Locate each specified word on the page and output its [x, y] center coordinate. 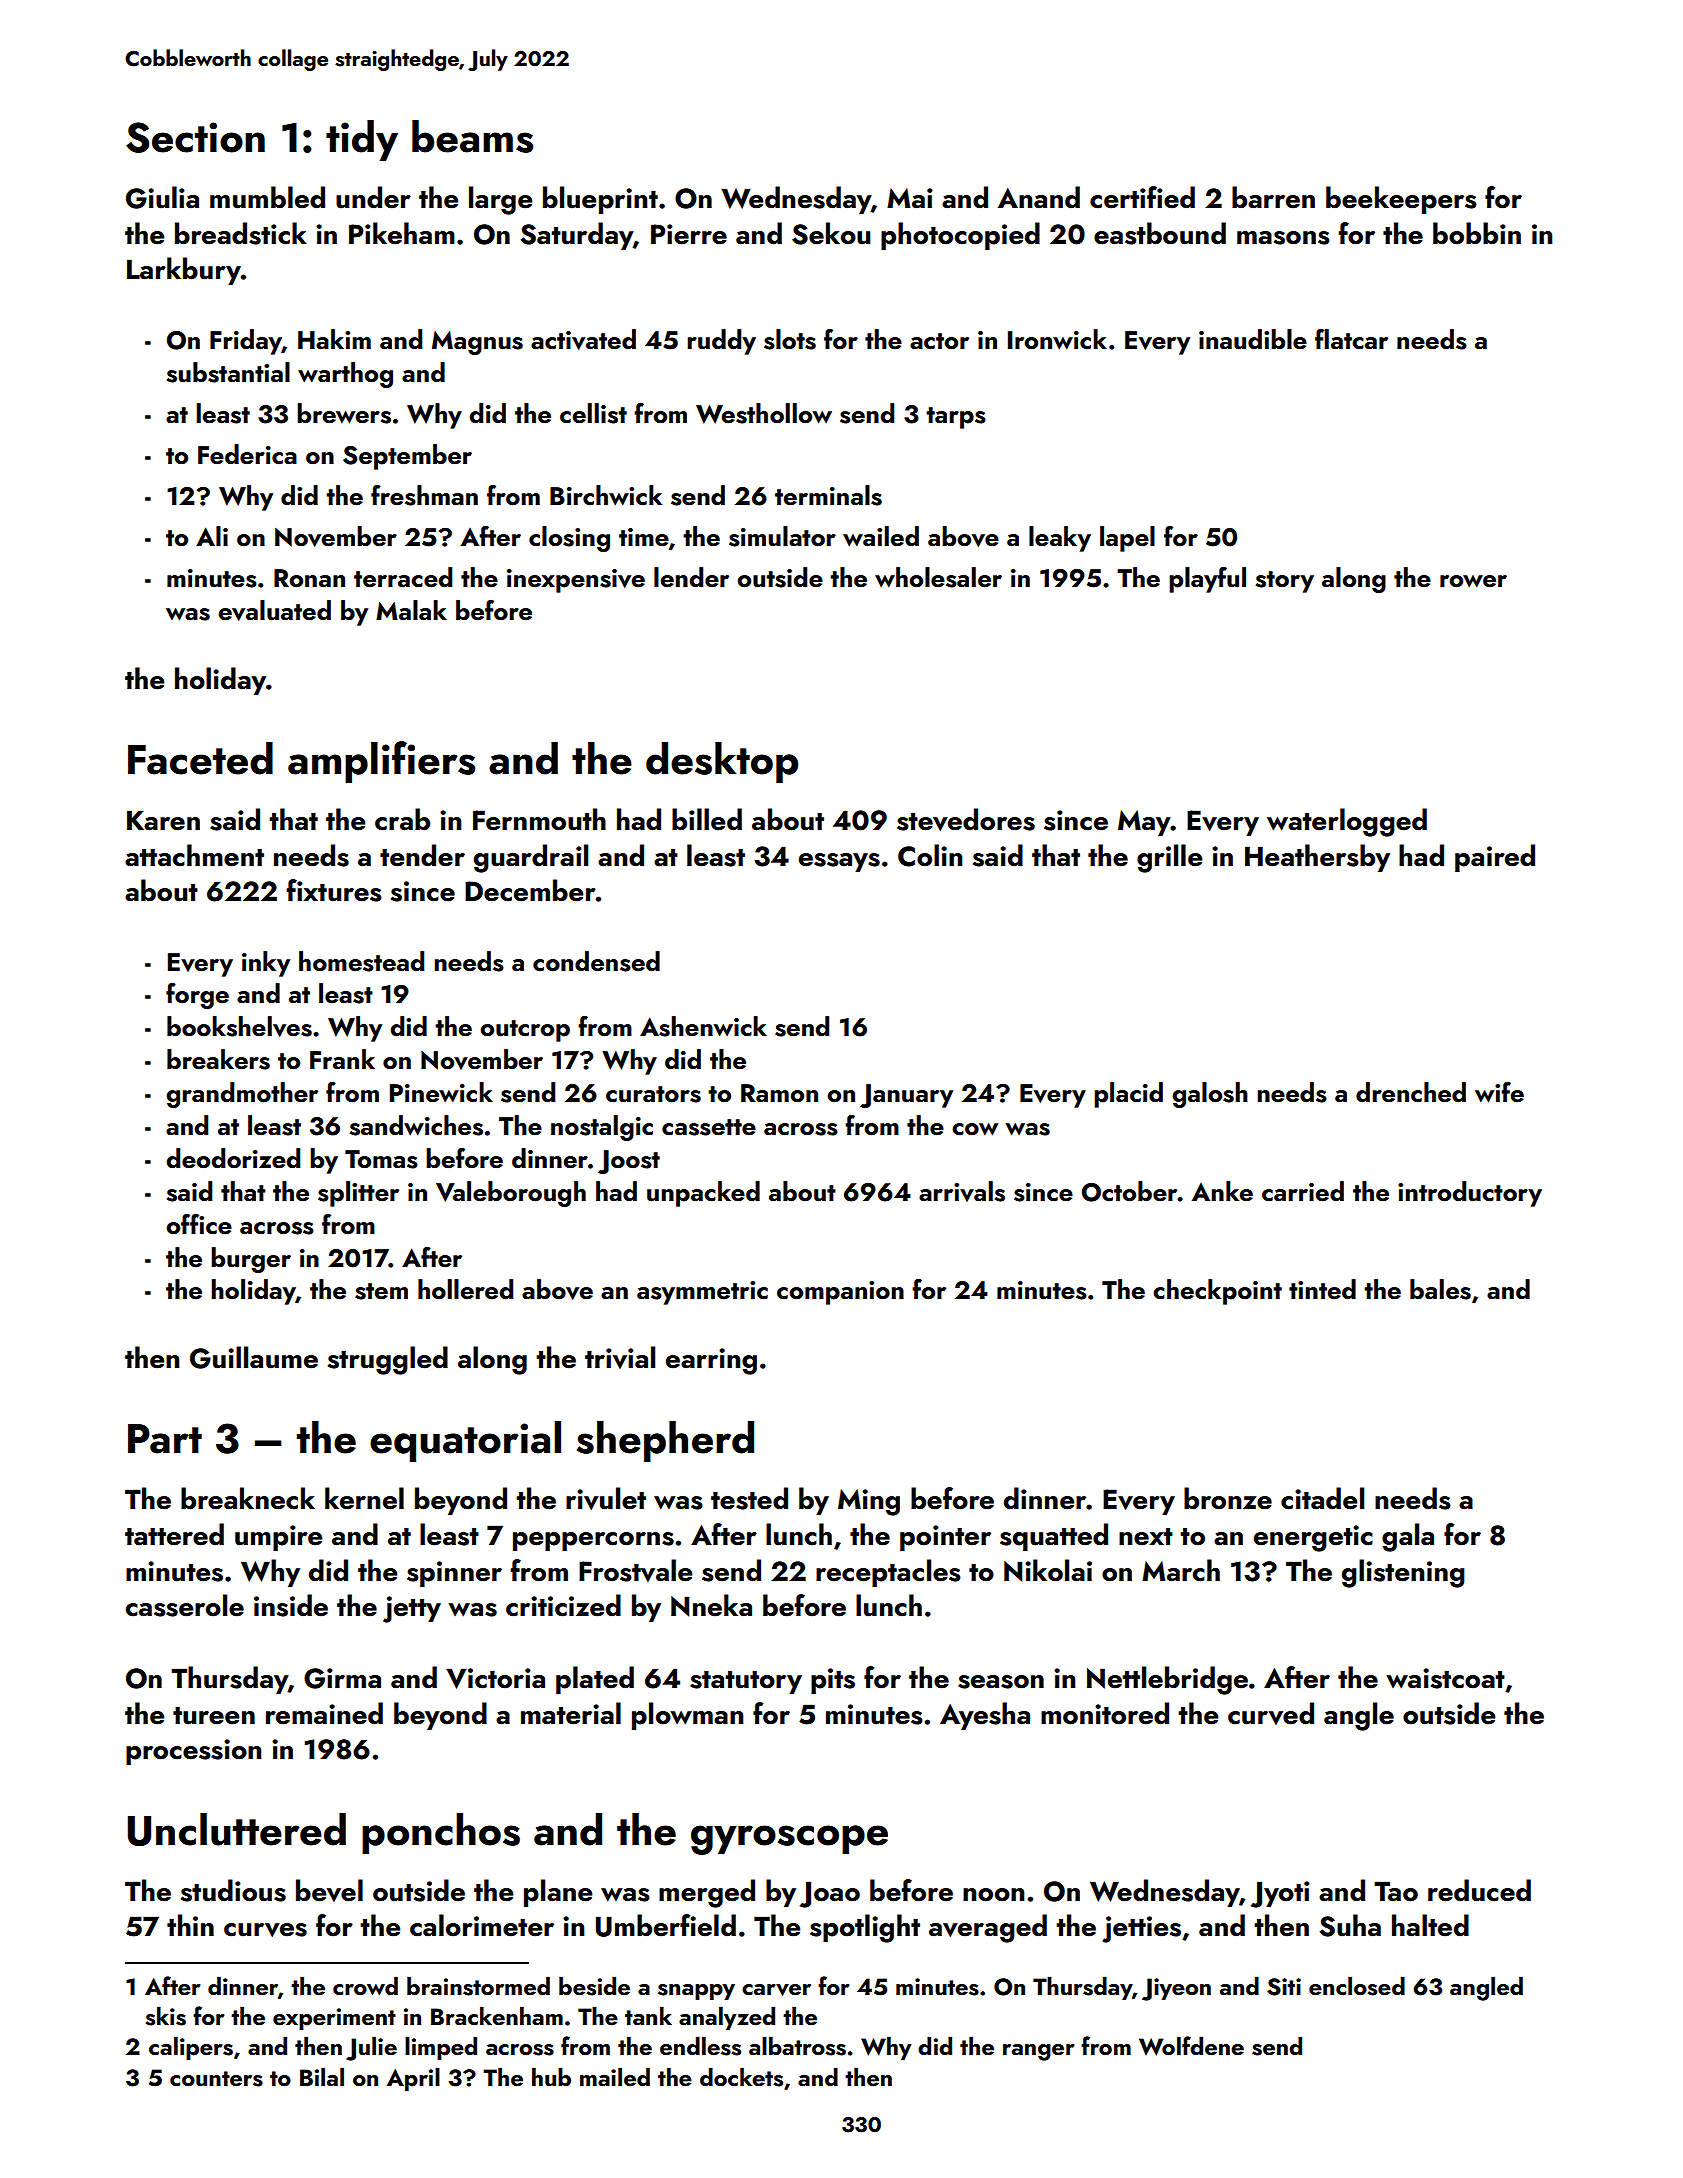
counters [216, 2079]
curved [1271, 1713]
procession [193, 1752]
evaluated [274, 610]
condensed [596, 961]
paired [1495, 858]
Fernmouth [539, 819]
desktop [722, 762]
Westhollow [764, 413]
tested [749, 1498]
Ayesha [985, 1716]
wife [1499, 1092]
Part [165, 1439]
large [500, 200]
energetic [1313, 1538]
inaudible [1253, 339]
